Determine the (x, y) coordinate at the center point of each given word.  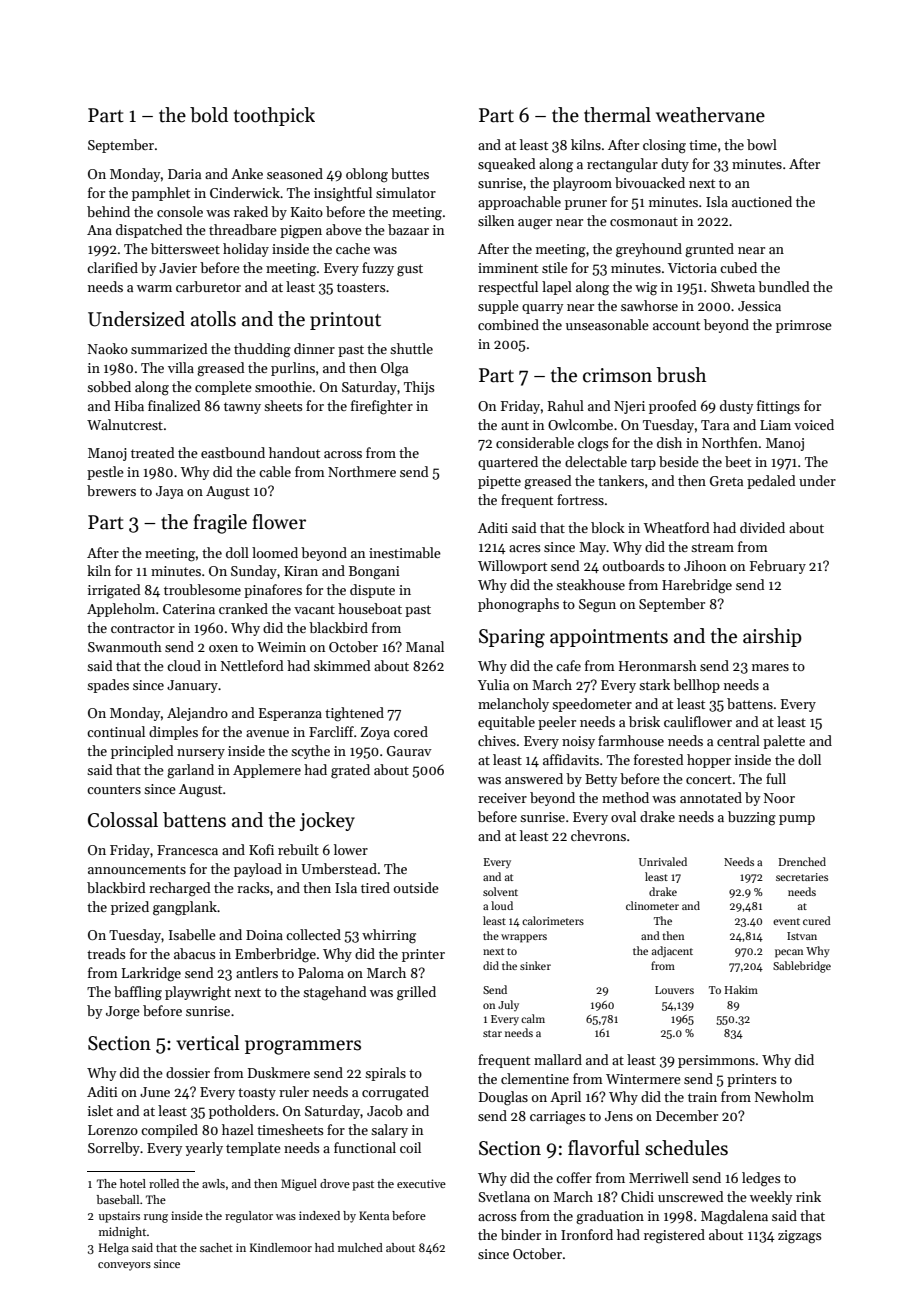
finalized (174, 405)
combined (508, 324)
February (778, 567)
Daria (184, 174)
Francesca (187, 850)
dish (669, 442)
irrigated (114, 591)
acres (525, 548)
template (253, 1149)
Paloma (321, 972)
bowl (762, 144)
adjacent (672, 952)
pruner (586, 205)
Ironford (587, 1234)
